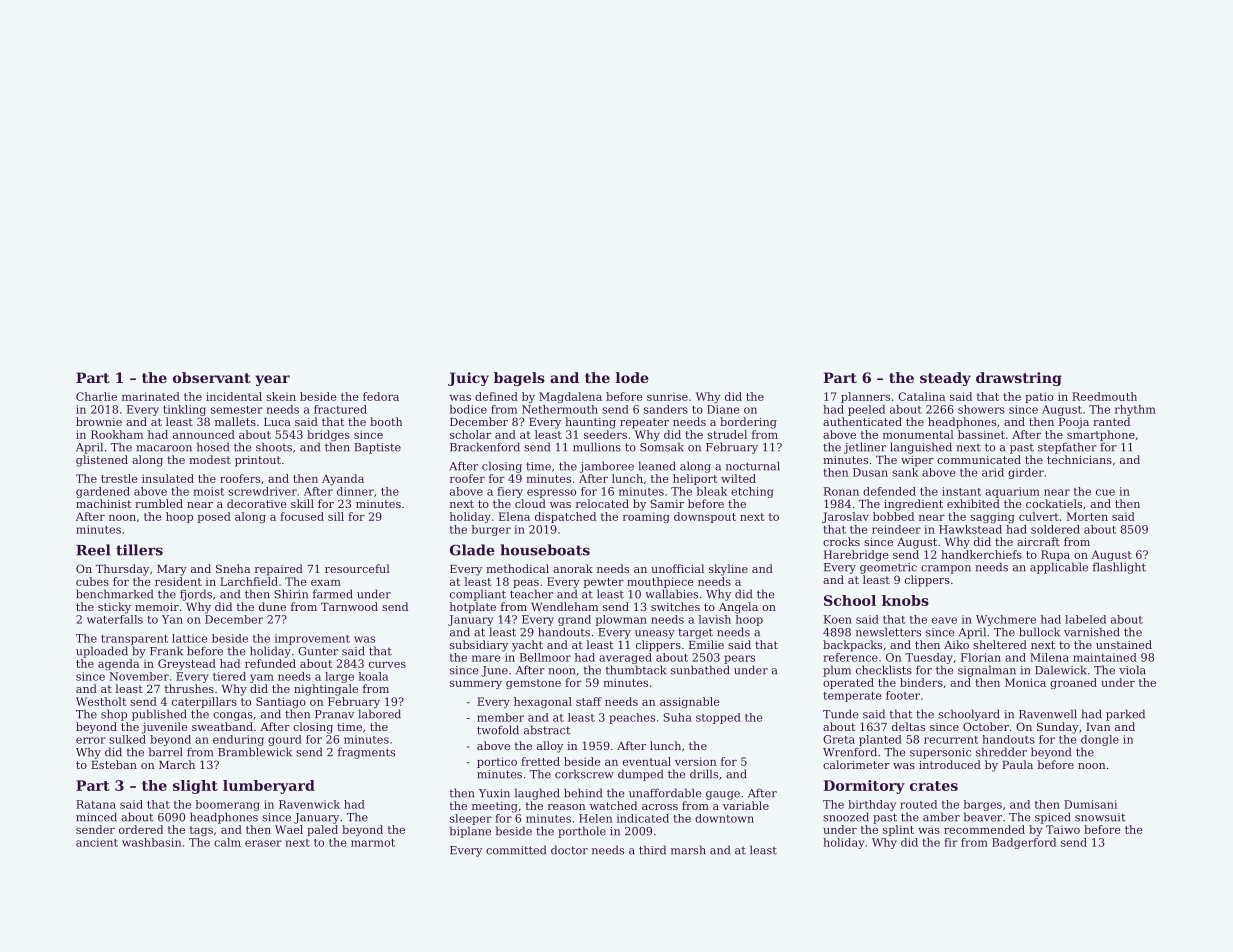 This document has width=1233, height=952. What do you see at coordinates (993, 472) in the document?
I see `arid` at bounding box center [993, 472].
